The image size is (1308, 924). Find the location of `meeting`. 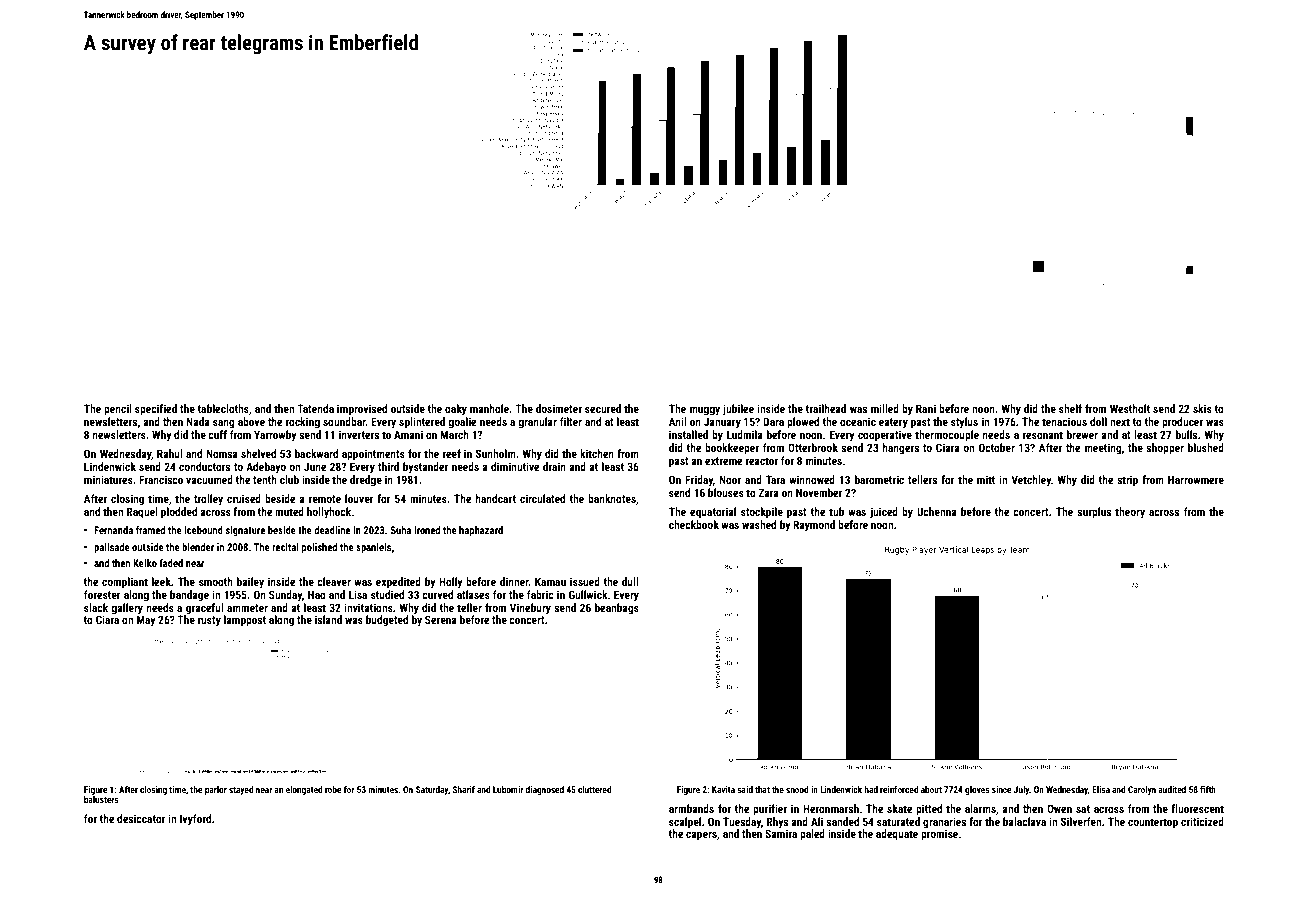

meeting is located at coordinates (1103, 449).
